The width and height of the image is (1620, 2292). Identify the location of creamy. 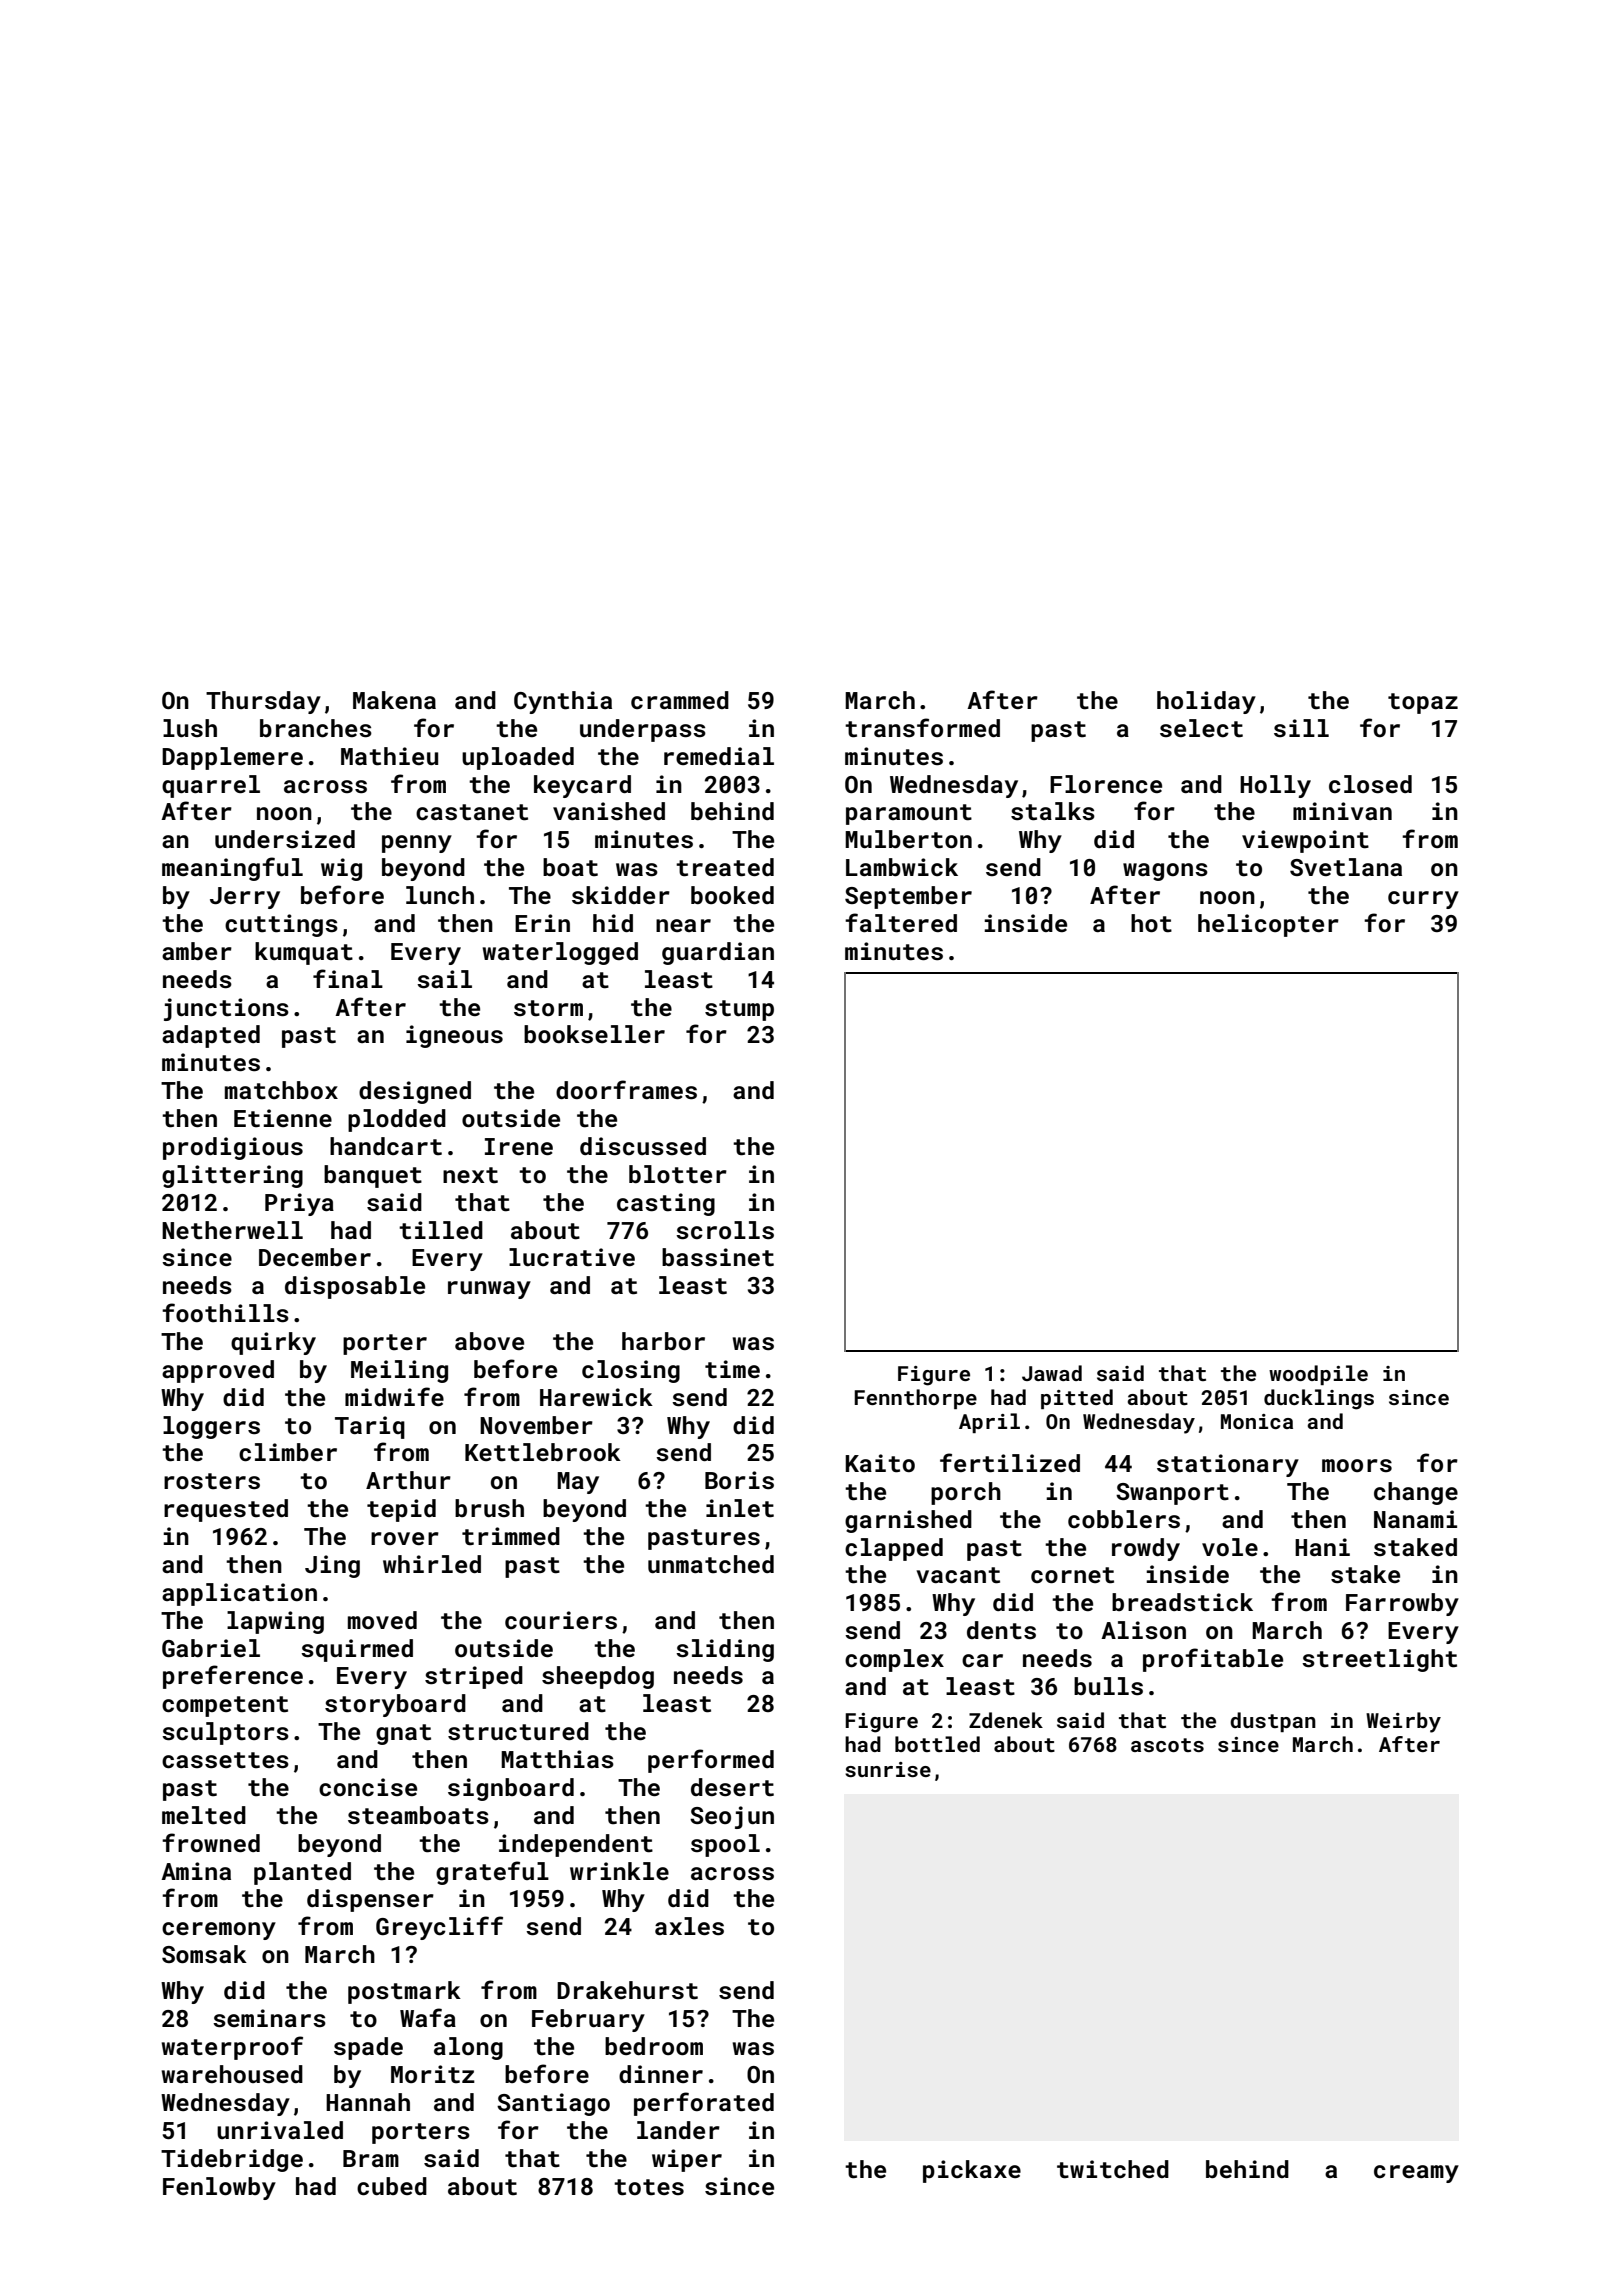
(1416, 2174).
